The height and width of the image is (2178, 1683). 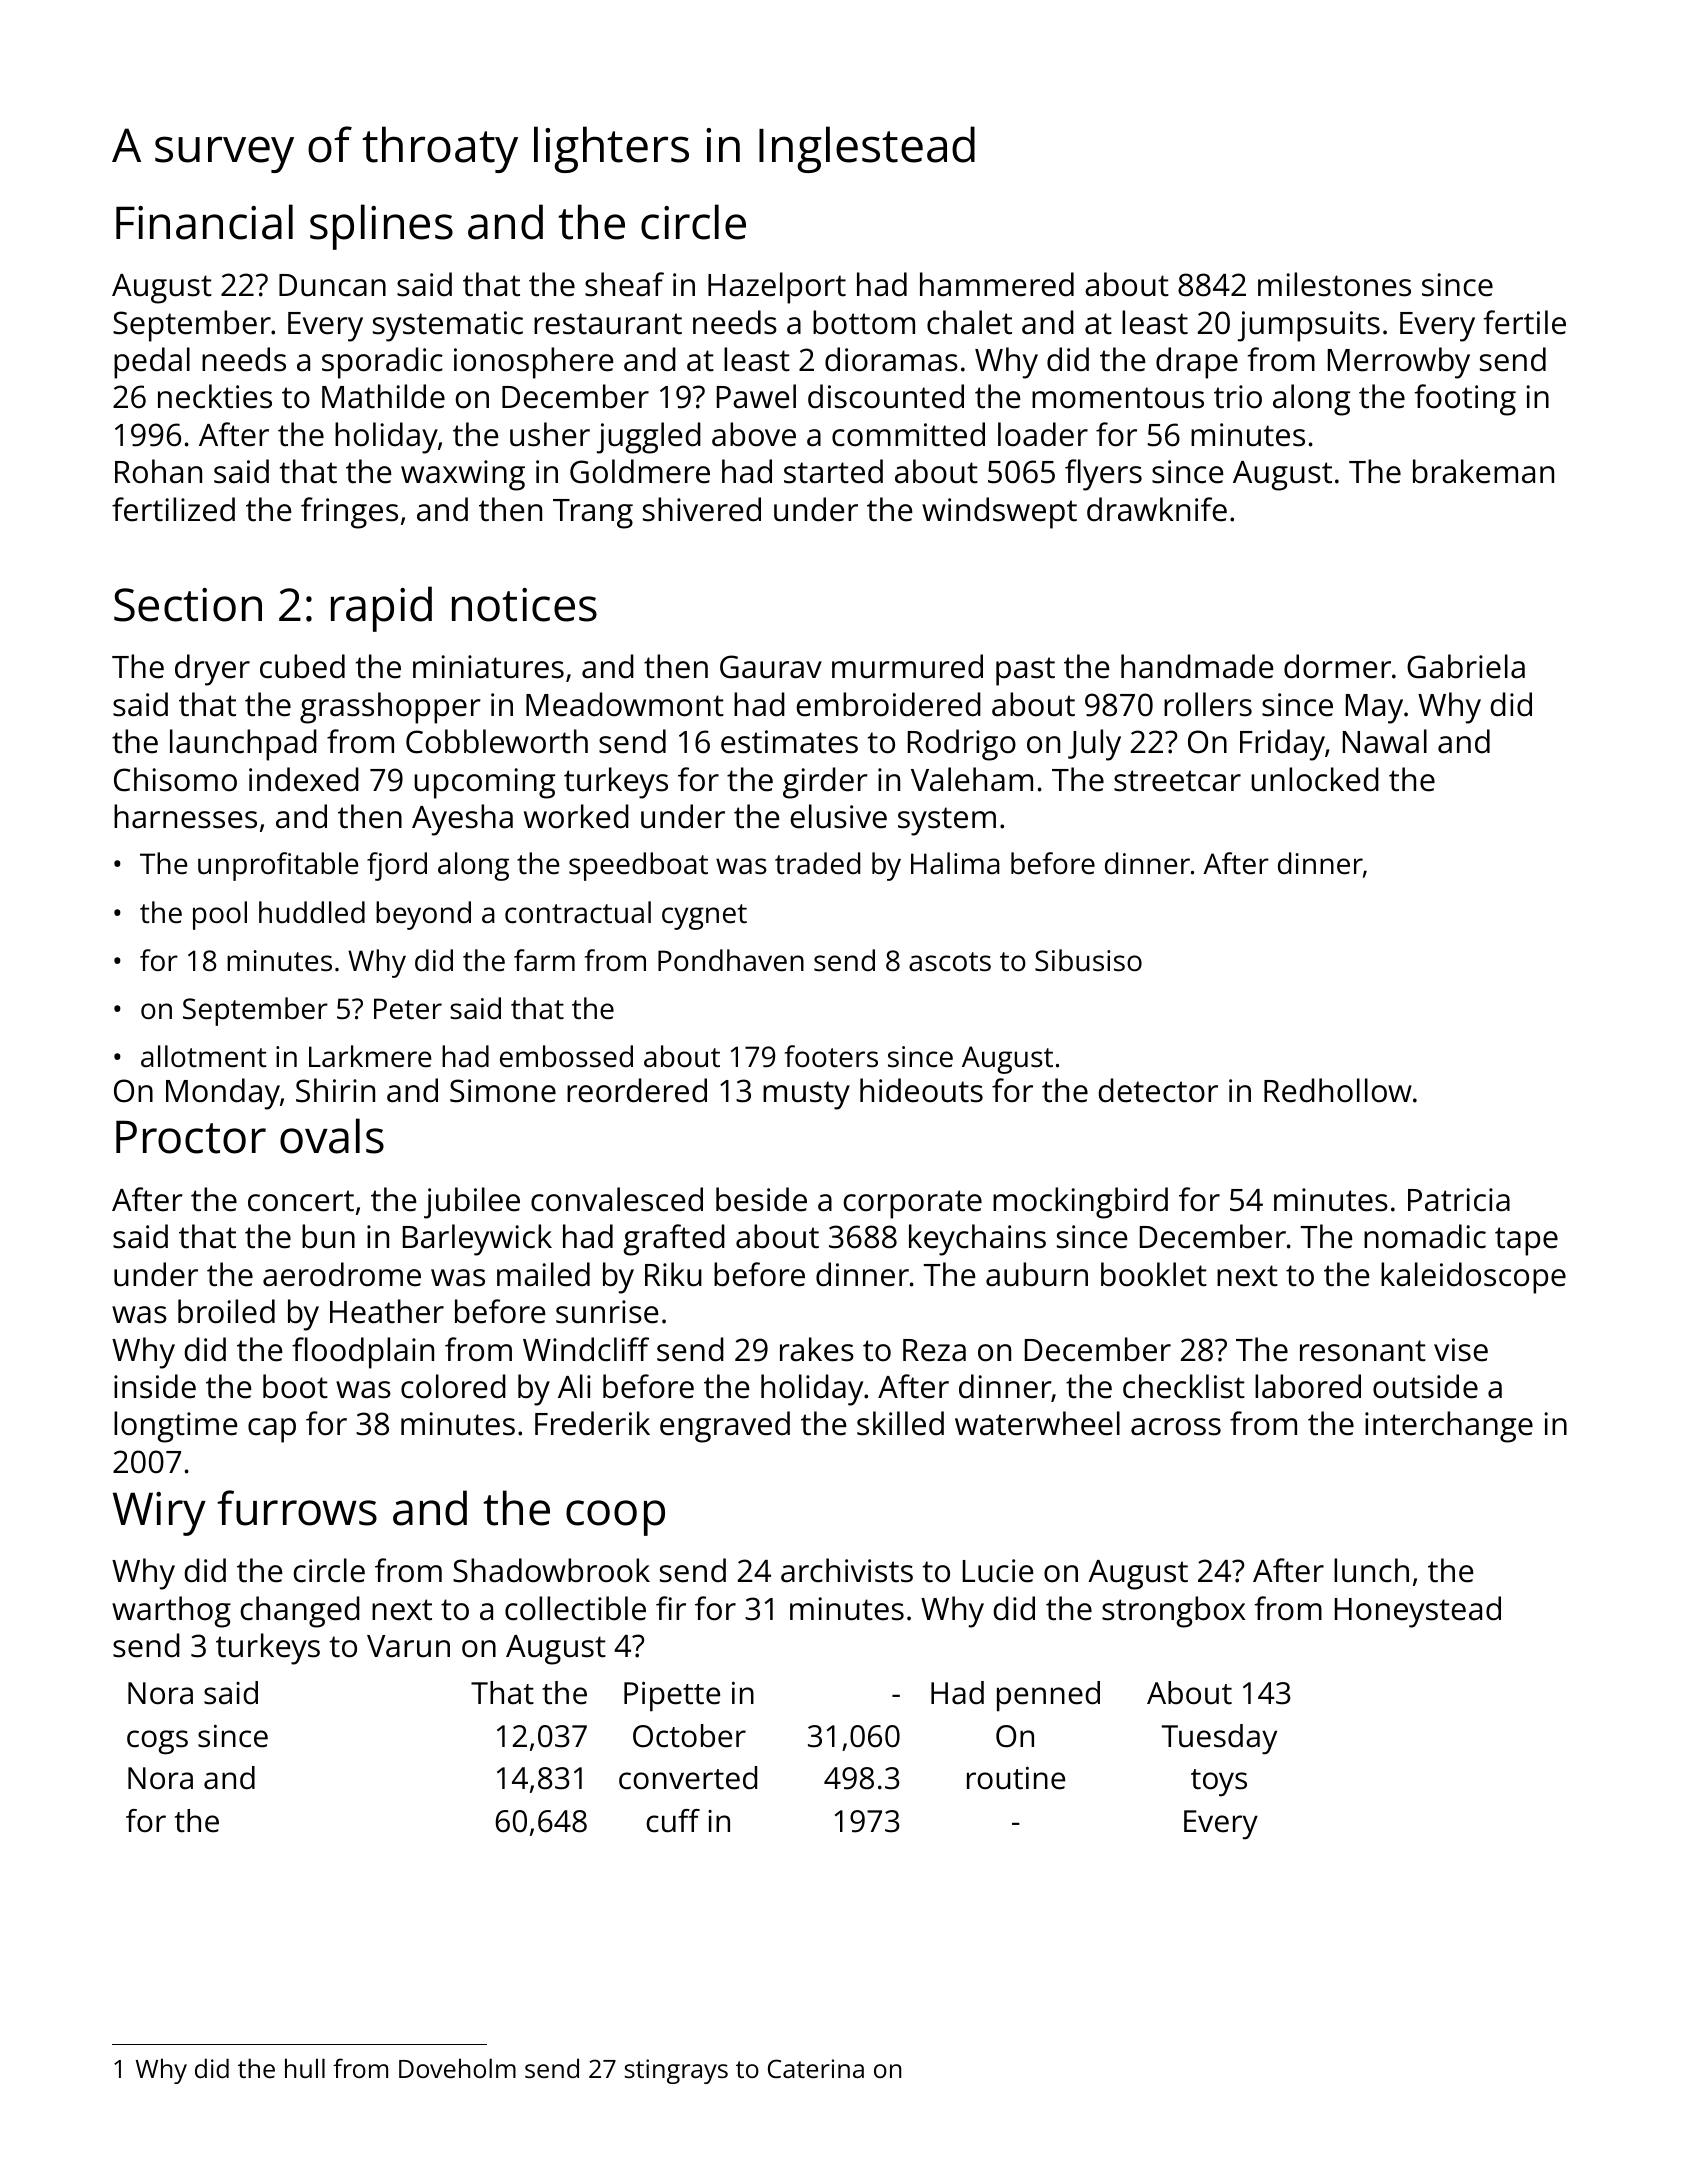 What do you see at coordinates (226, 1311) in the image?
I see `broiled` at bounding box center [226, 1311].
